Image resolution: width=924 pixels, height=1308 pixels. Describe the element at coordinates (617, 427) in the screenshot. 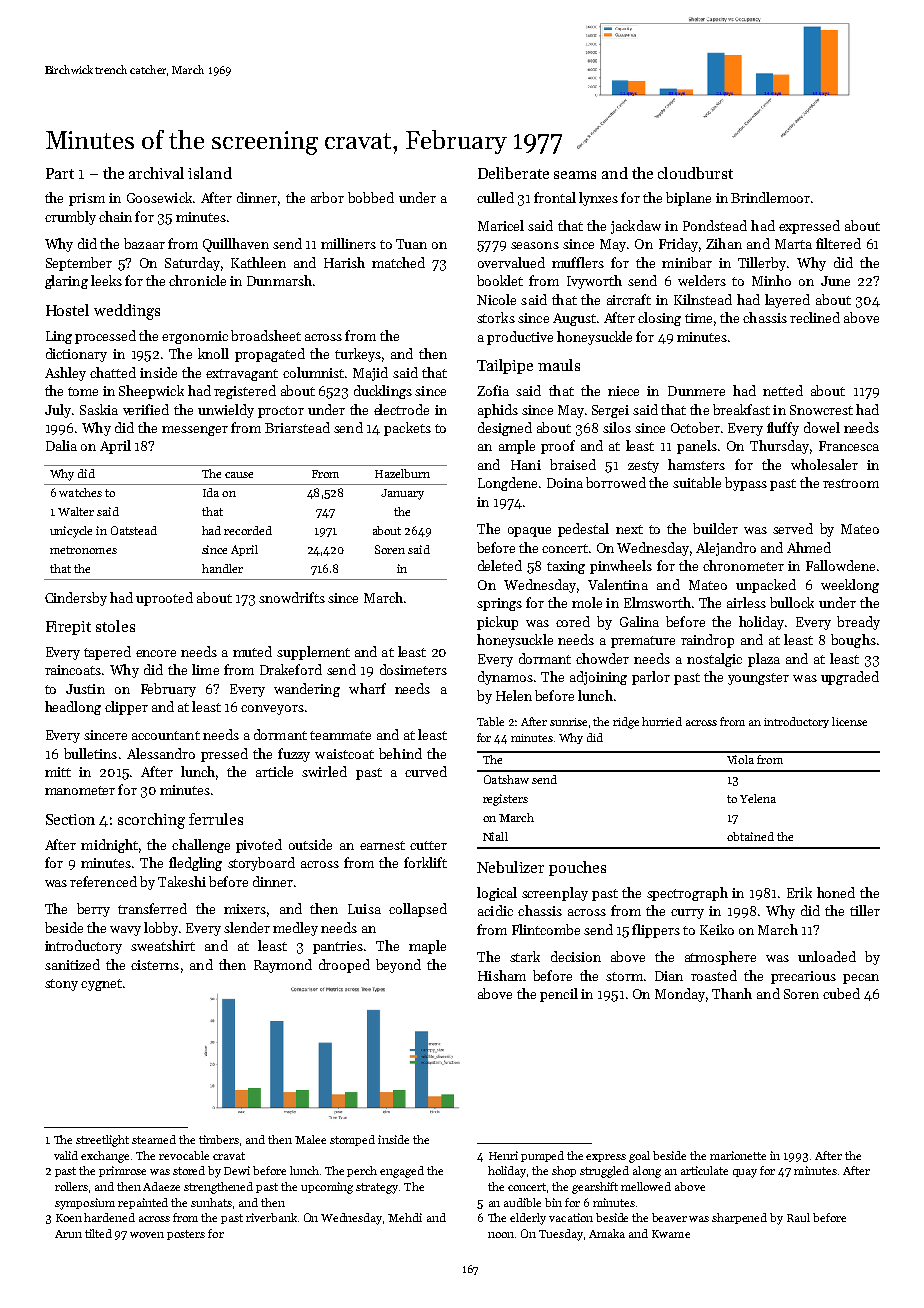

I see `silos` at that location.
